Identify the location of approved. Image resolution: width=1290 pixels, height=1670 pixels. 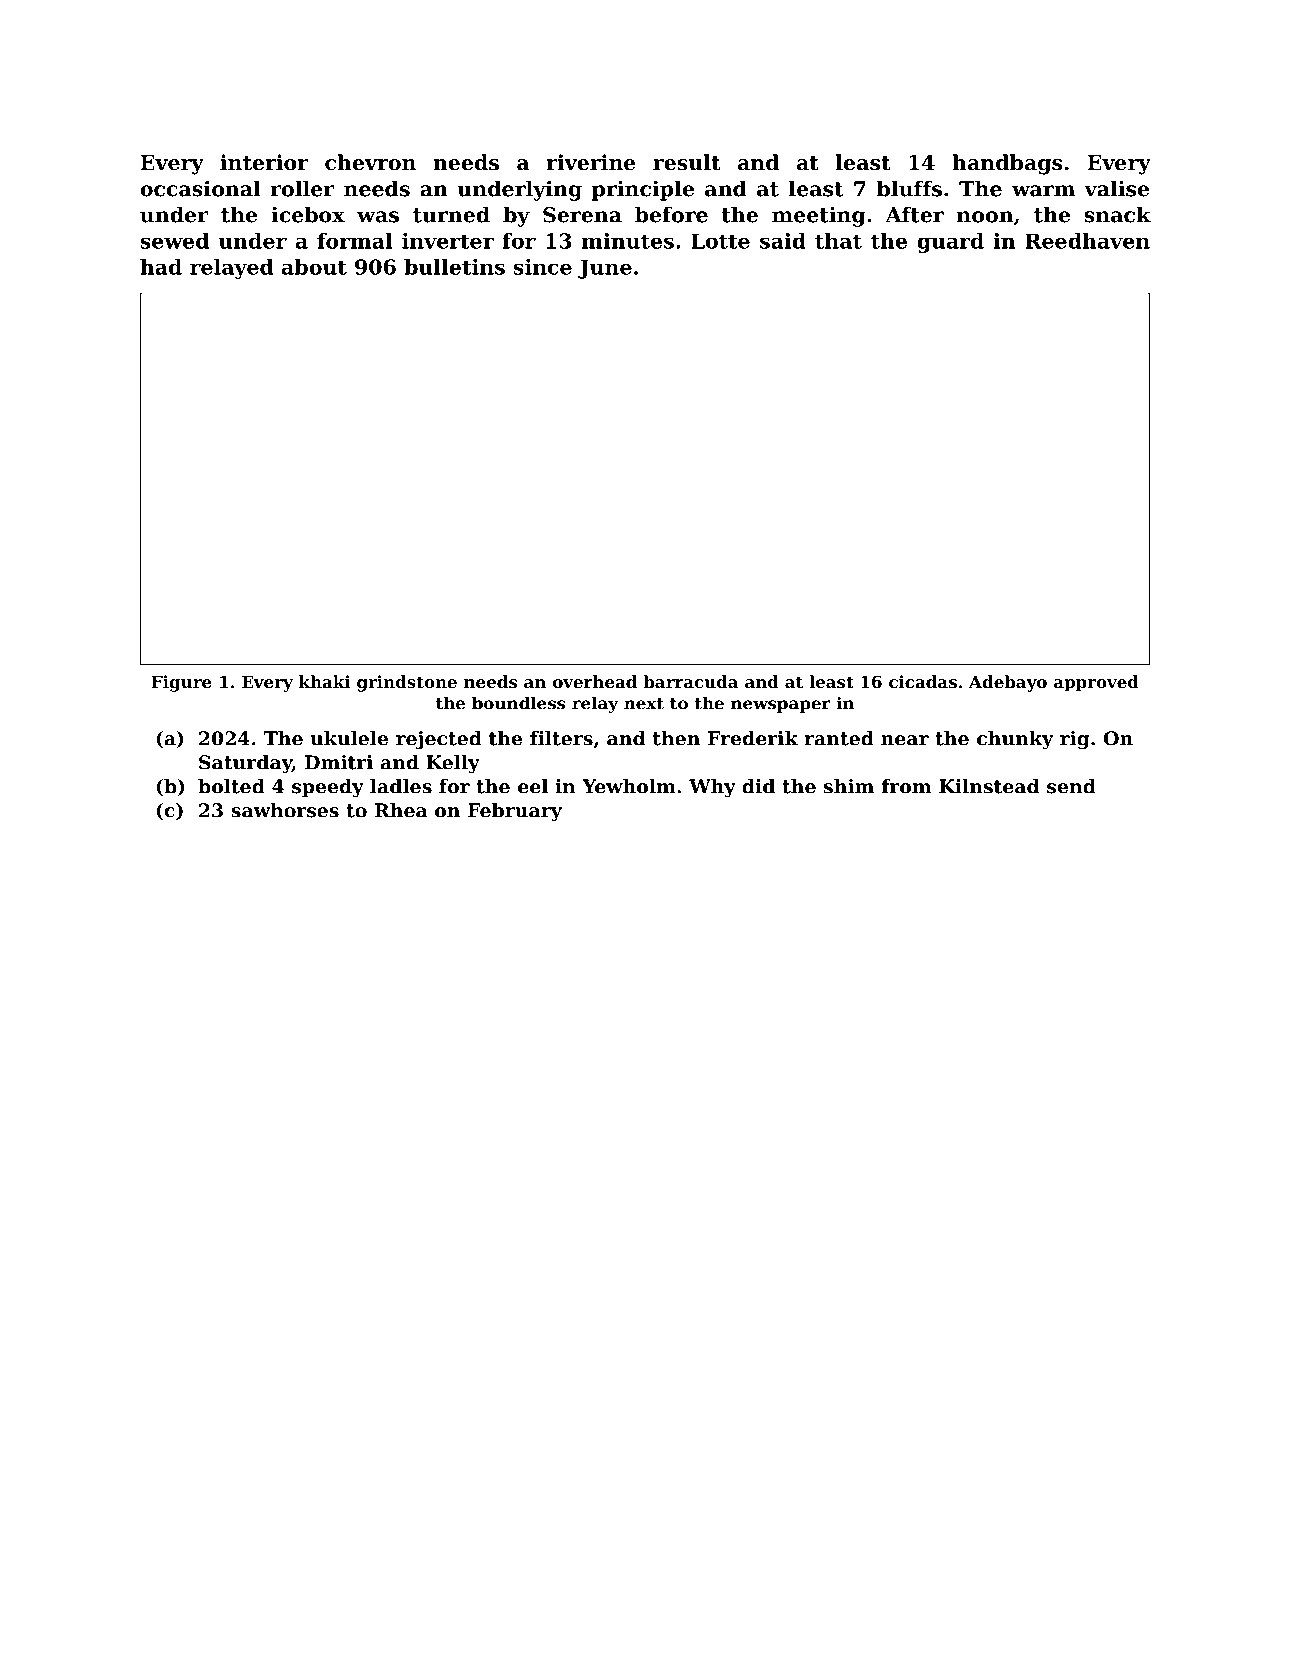
(1096, 683).
